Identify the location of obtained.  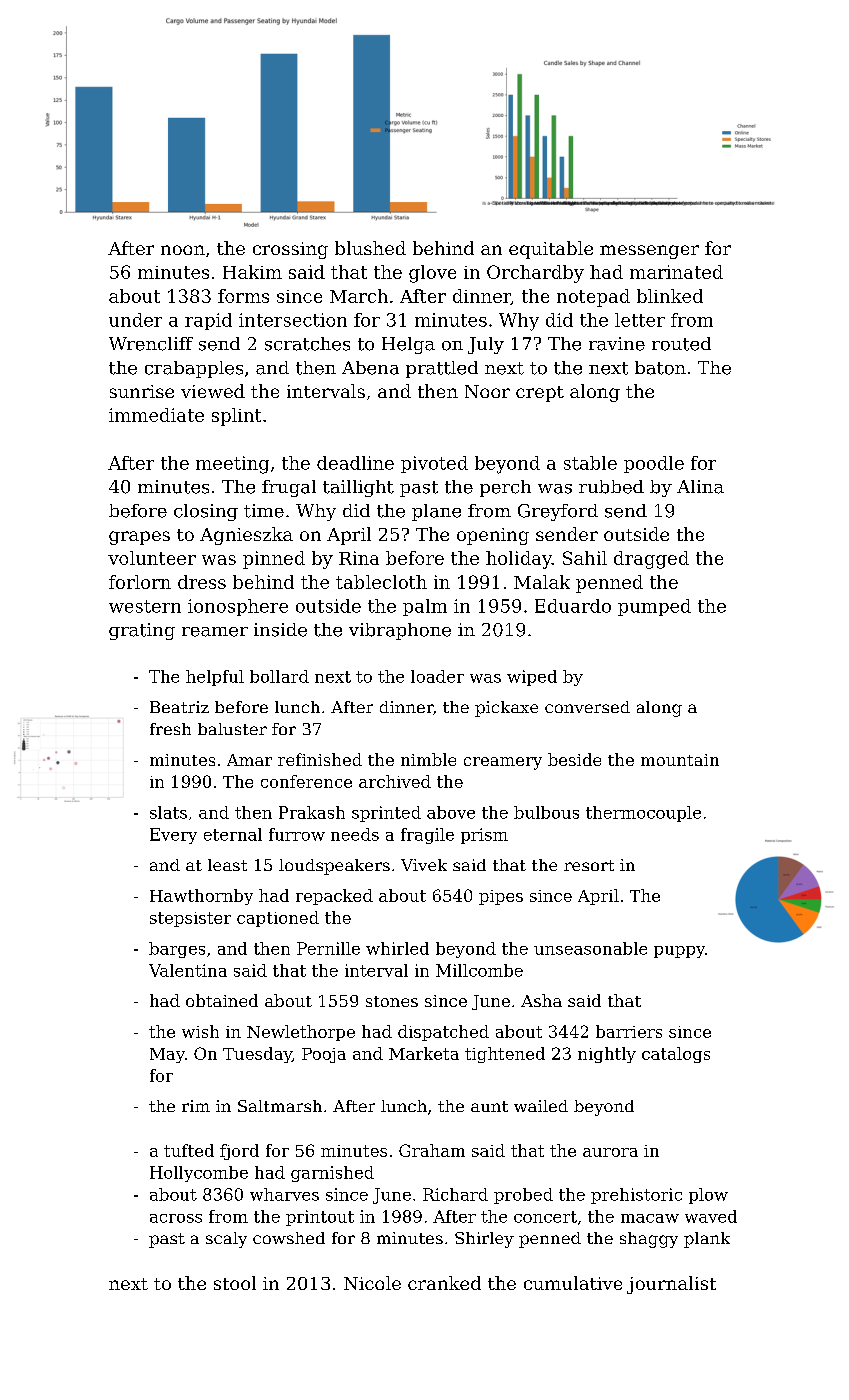
(222, 1000).
